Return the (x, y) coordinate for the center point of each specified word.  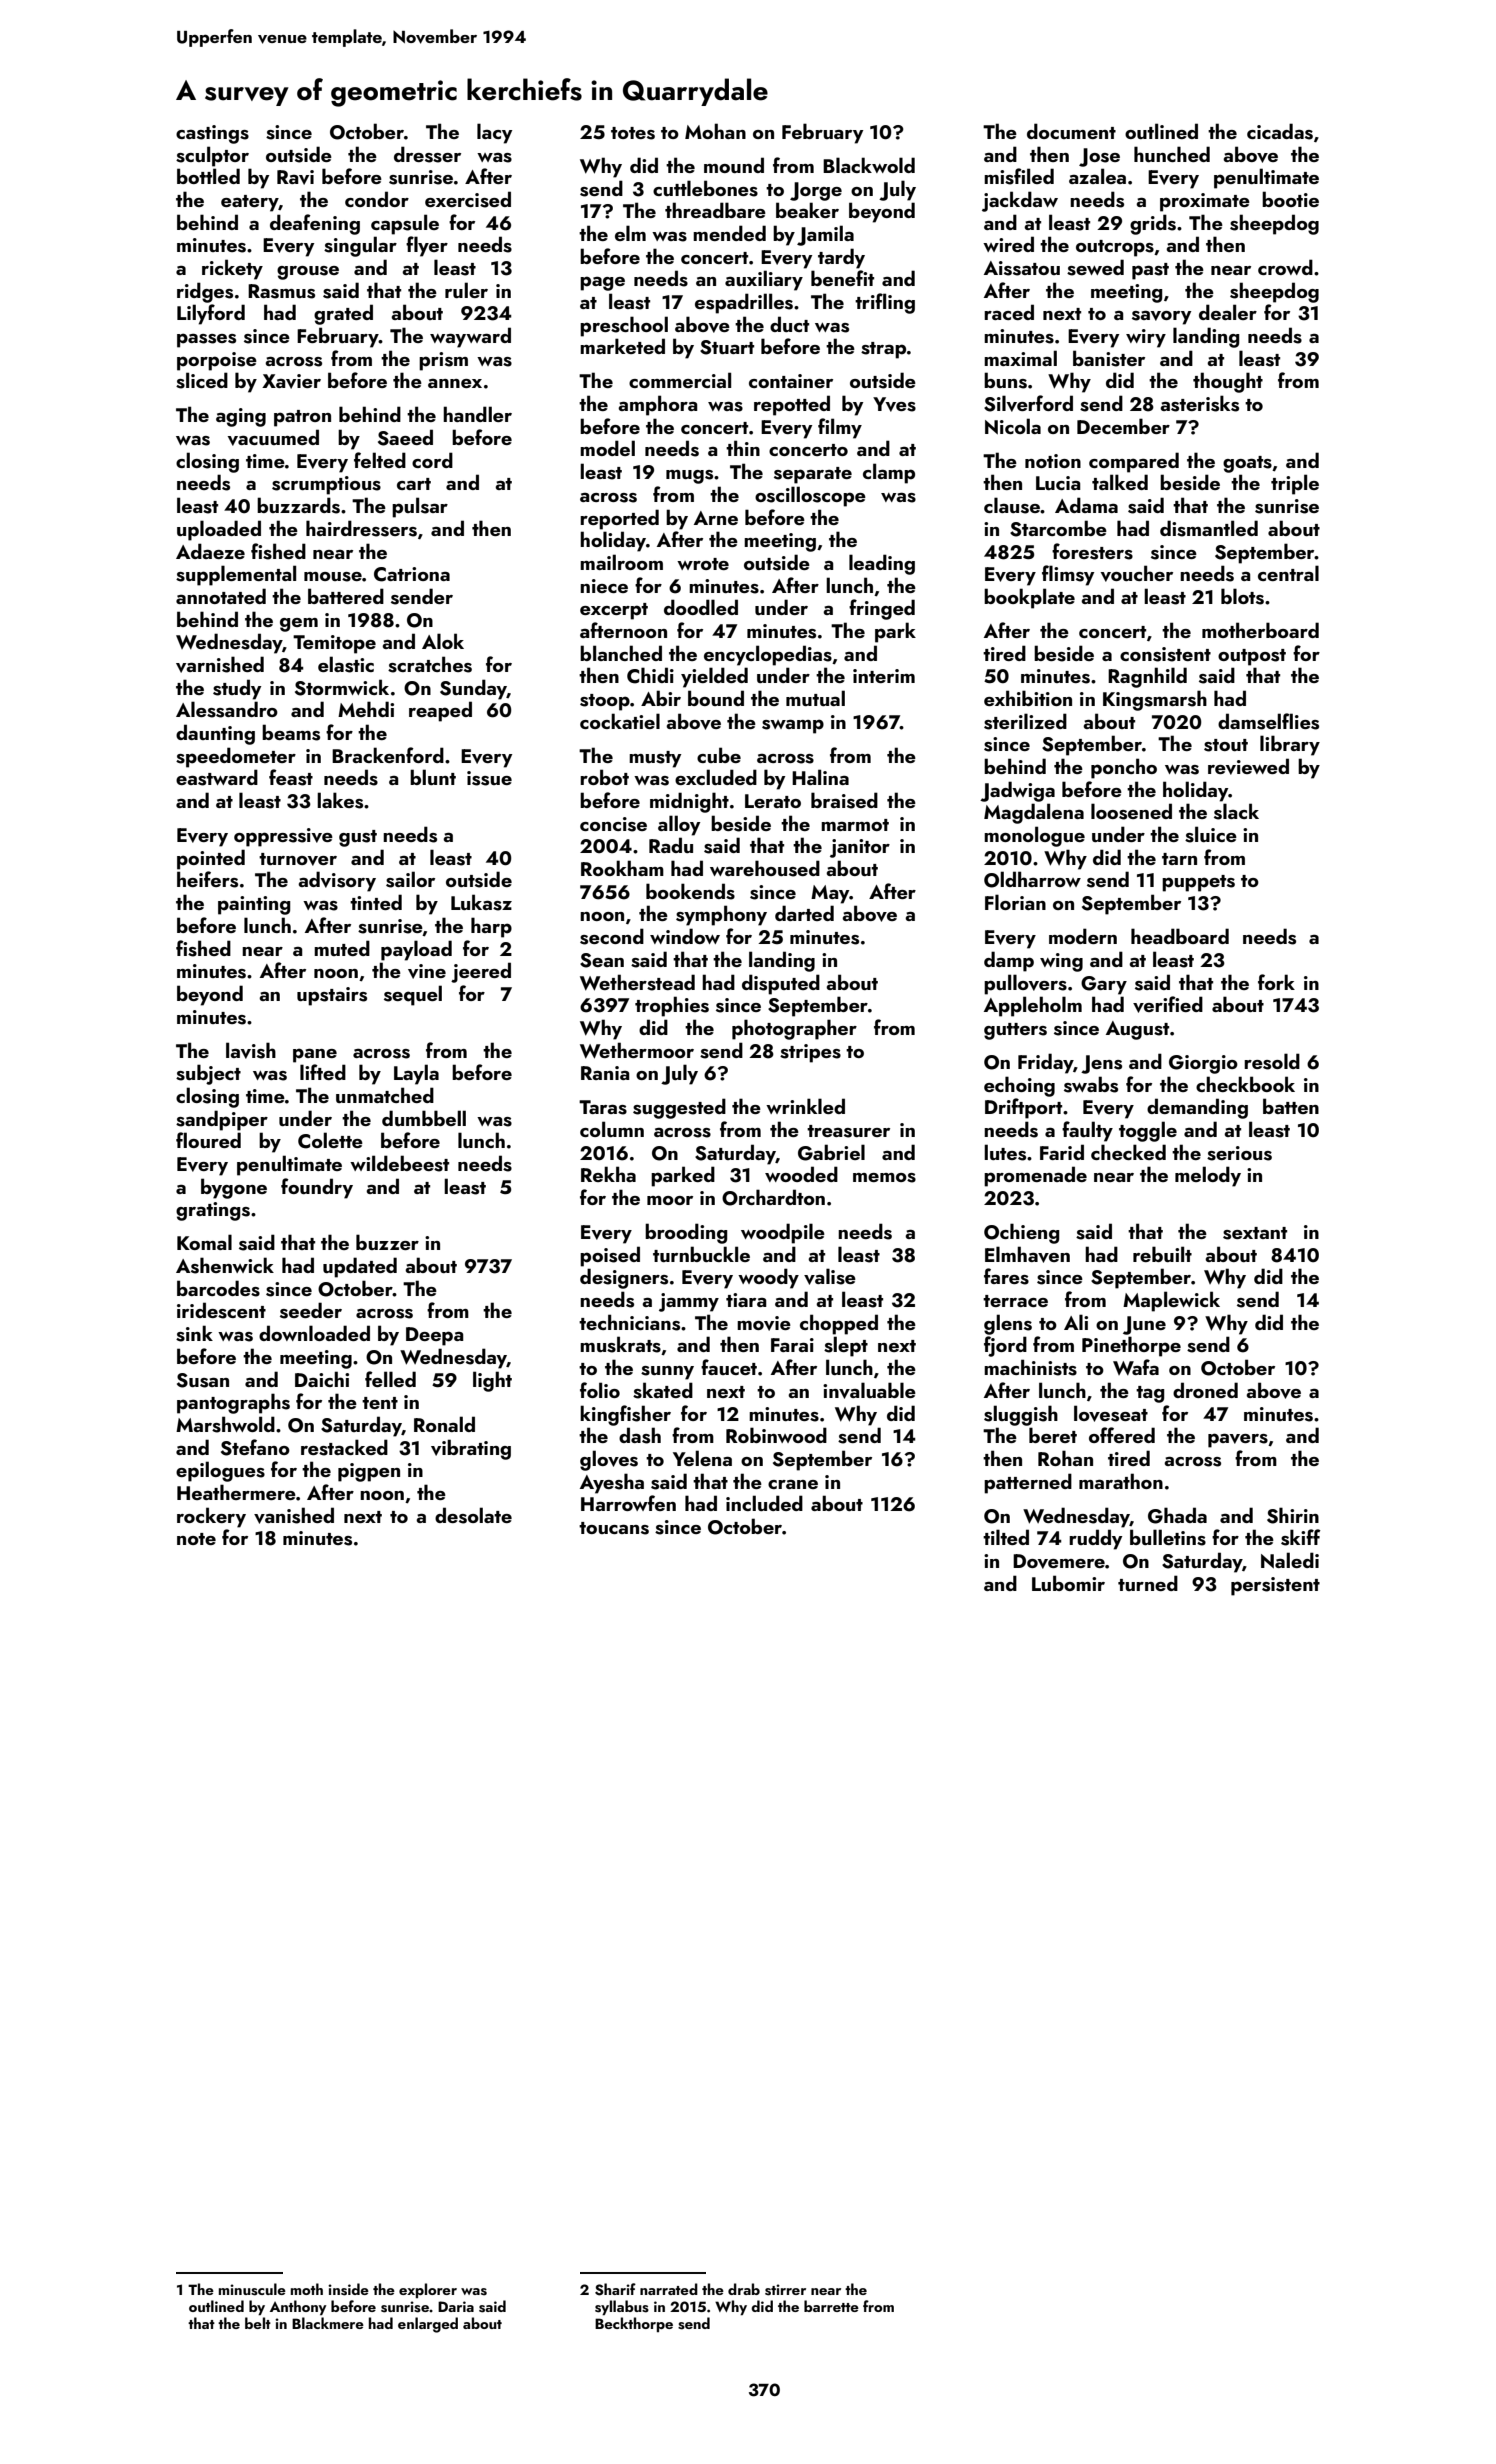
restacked (344, 1447)
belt (258, 2323)
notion (1053, 461)
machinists (1030, 1367)
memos (884, 1178)
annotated (221, 596)
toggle (1148, 1131)
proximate (1205, 202)
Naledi (1290, 1560)
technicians (629, 1322)
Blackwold (869, 165)
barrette (831, 2306)
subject (208, 1074)
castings (212, 134)
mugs (689, 477)
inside (348, 2289)
